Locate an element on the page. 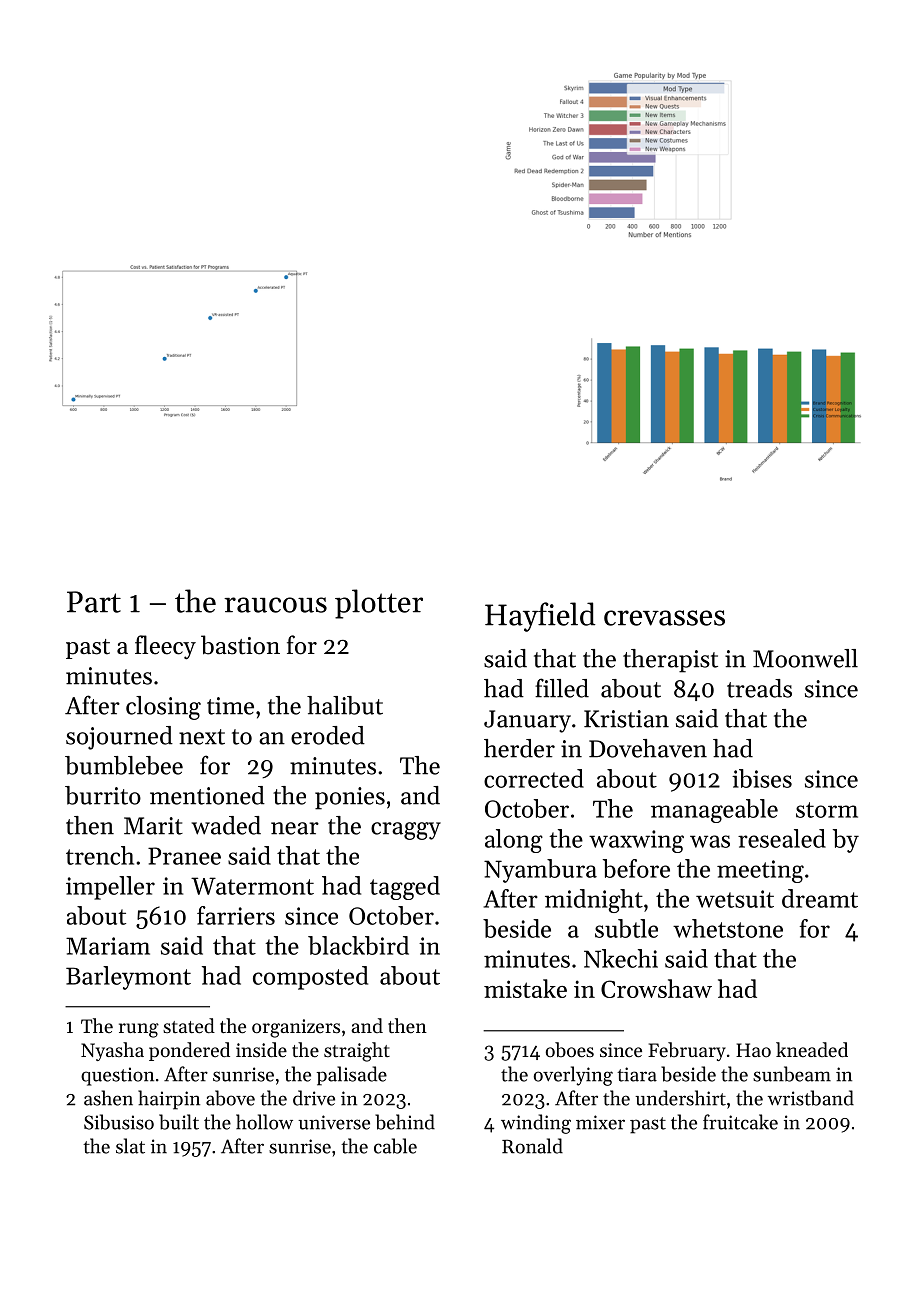 This page has width=924, height=1311. question is located at coordinates (117, 1076).
